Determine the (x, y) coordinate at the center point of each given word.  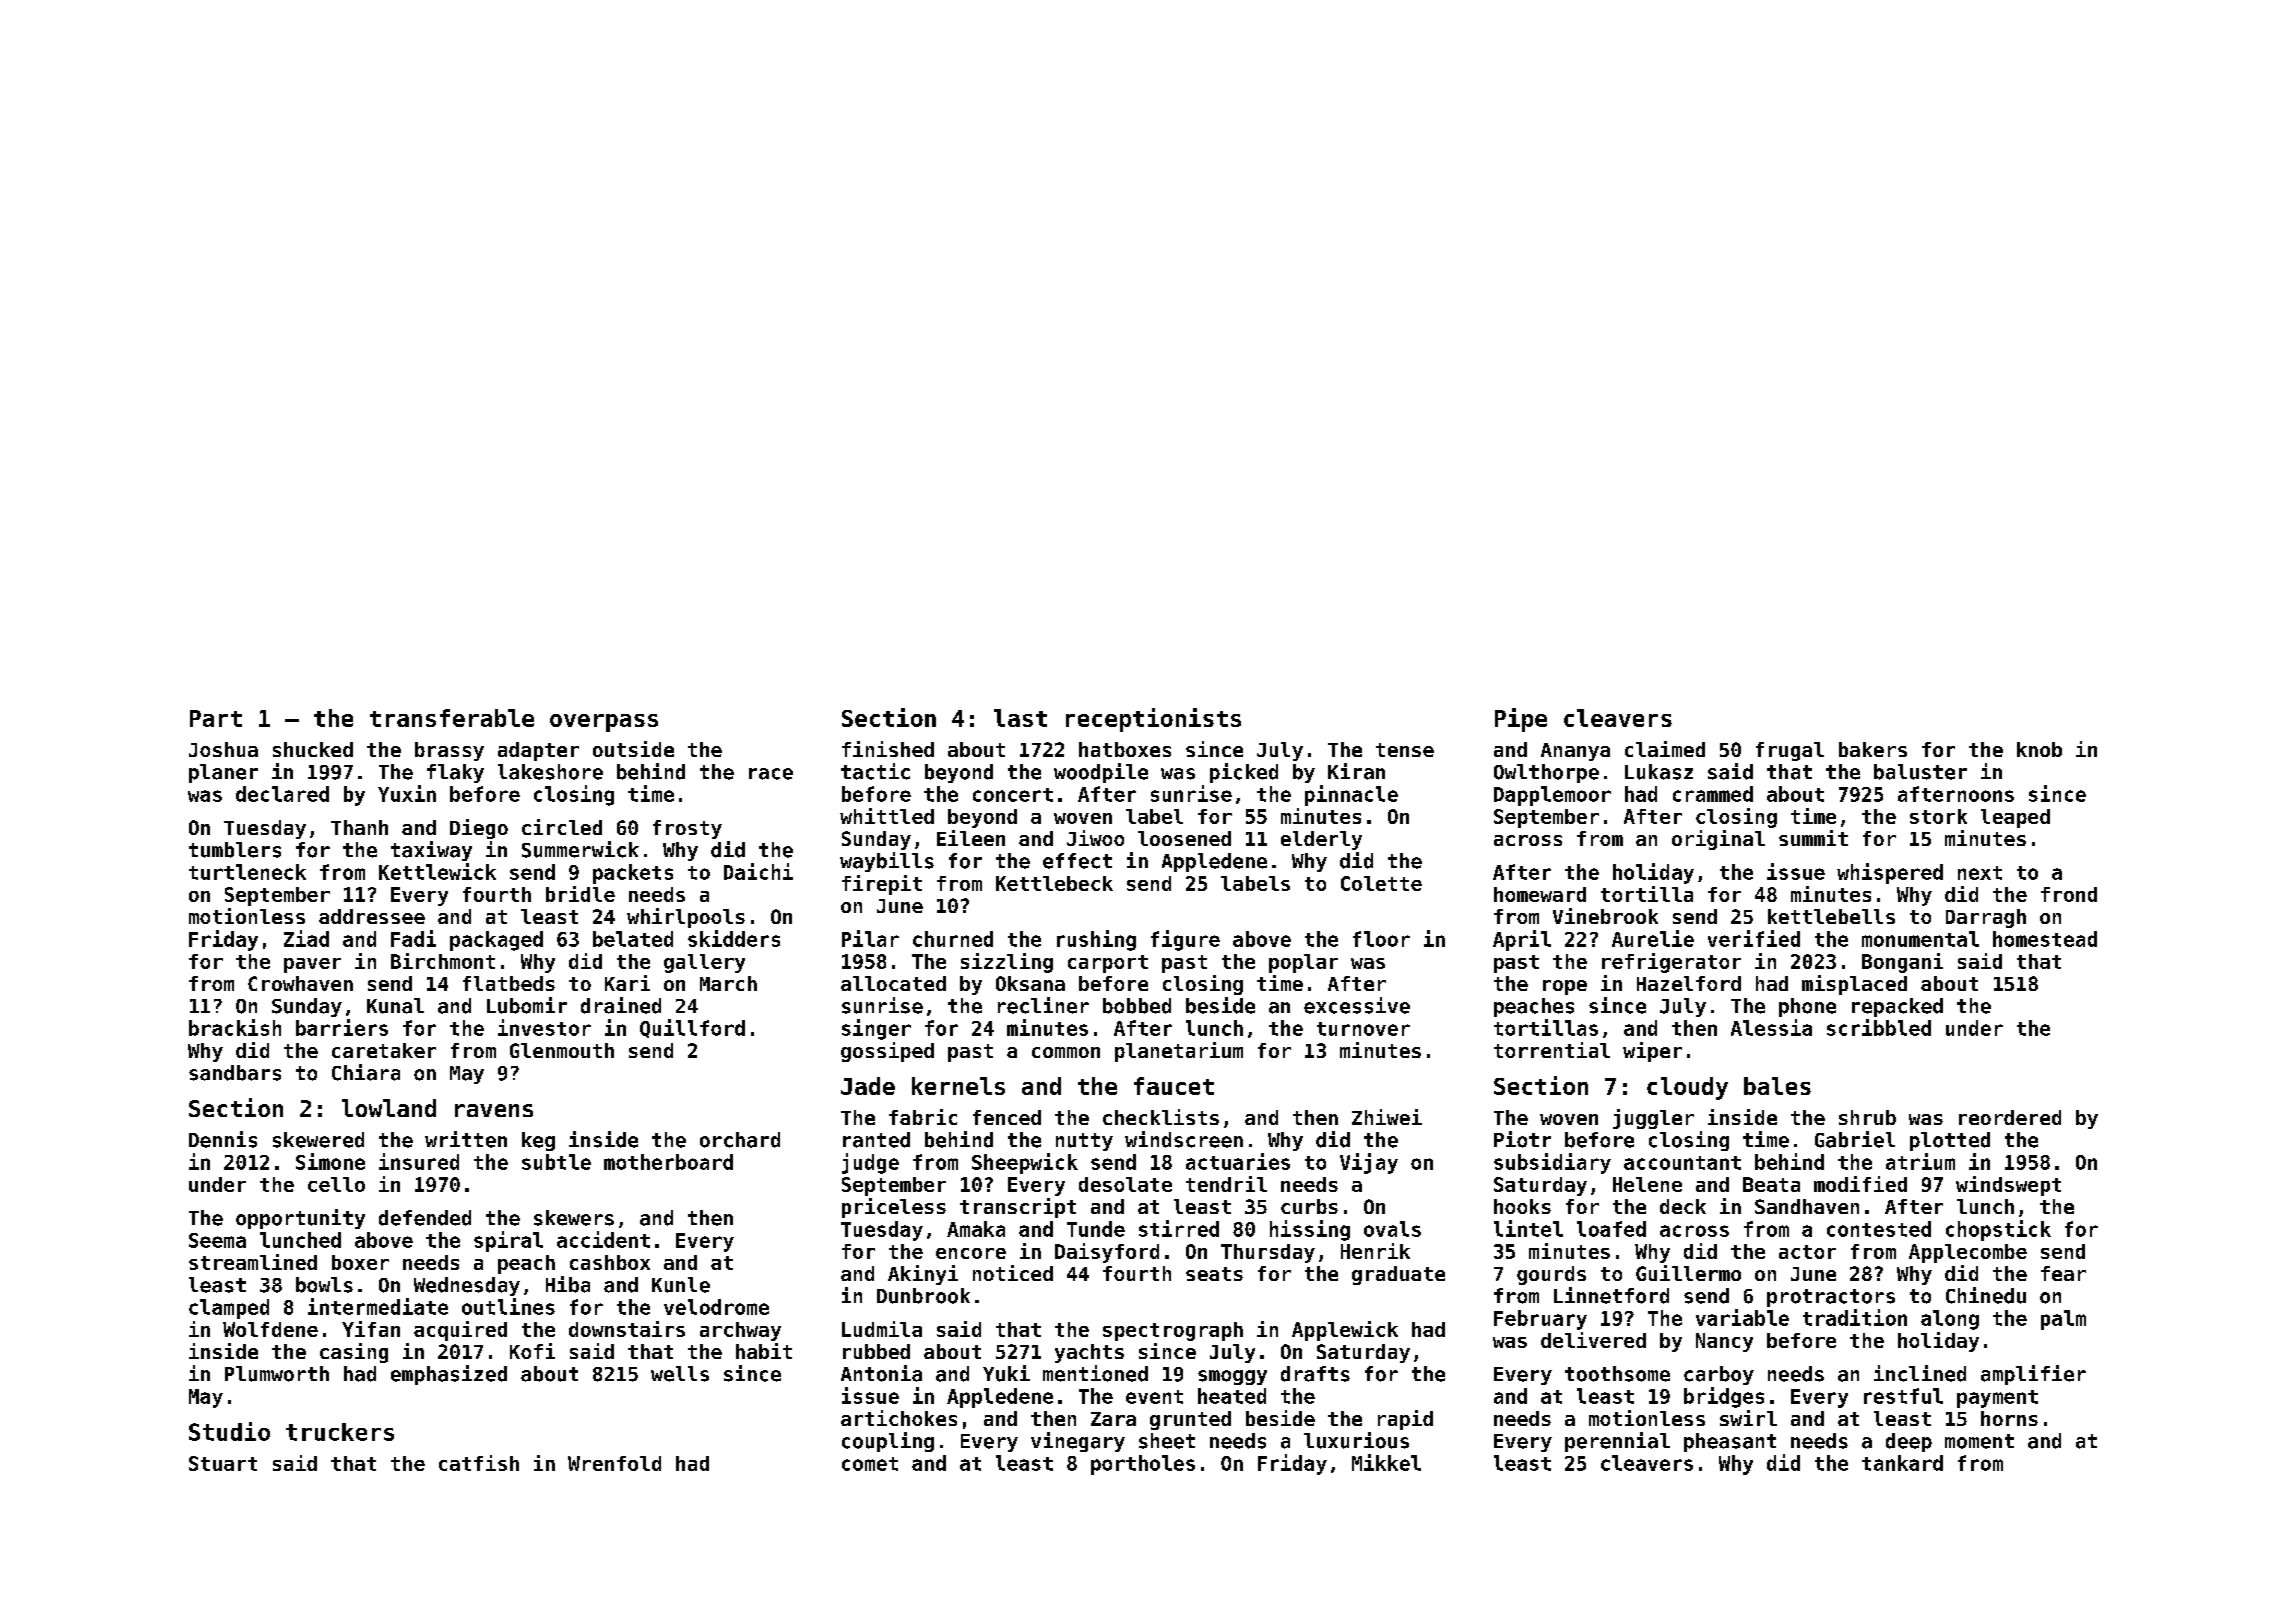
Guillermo (1688, 1273)
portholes (1143, 1465)
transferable (452, 718)
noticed (1013, 1273)
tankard (1902, 1463)
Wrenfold (614, 1463)
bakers (1873, 749)
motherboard (668, 1162)
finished (888, 749)
